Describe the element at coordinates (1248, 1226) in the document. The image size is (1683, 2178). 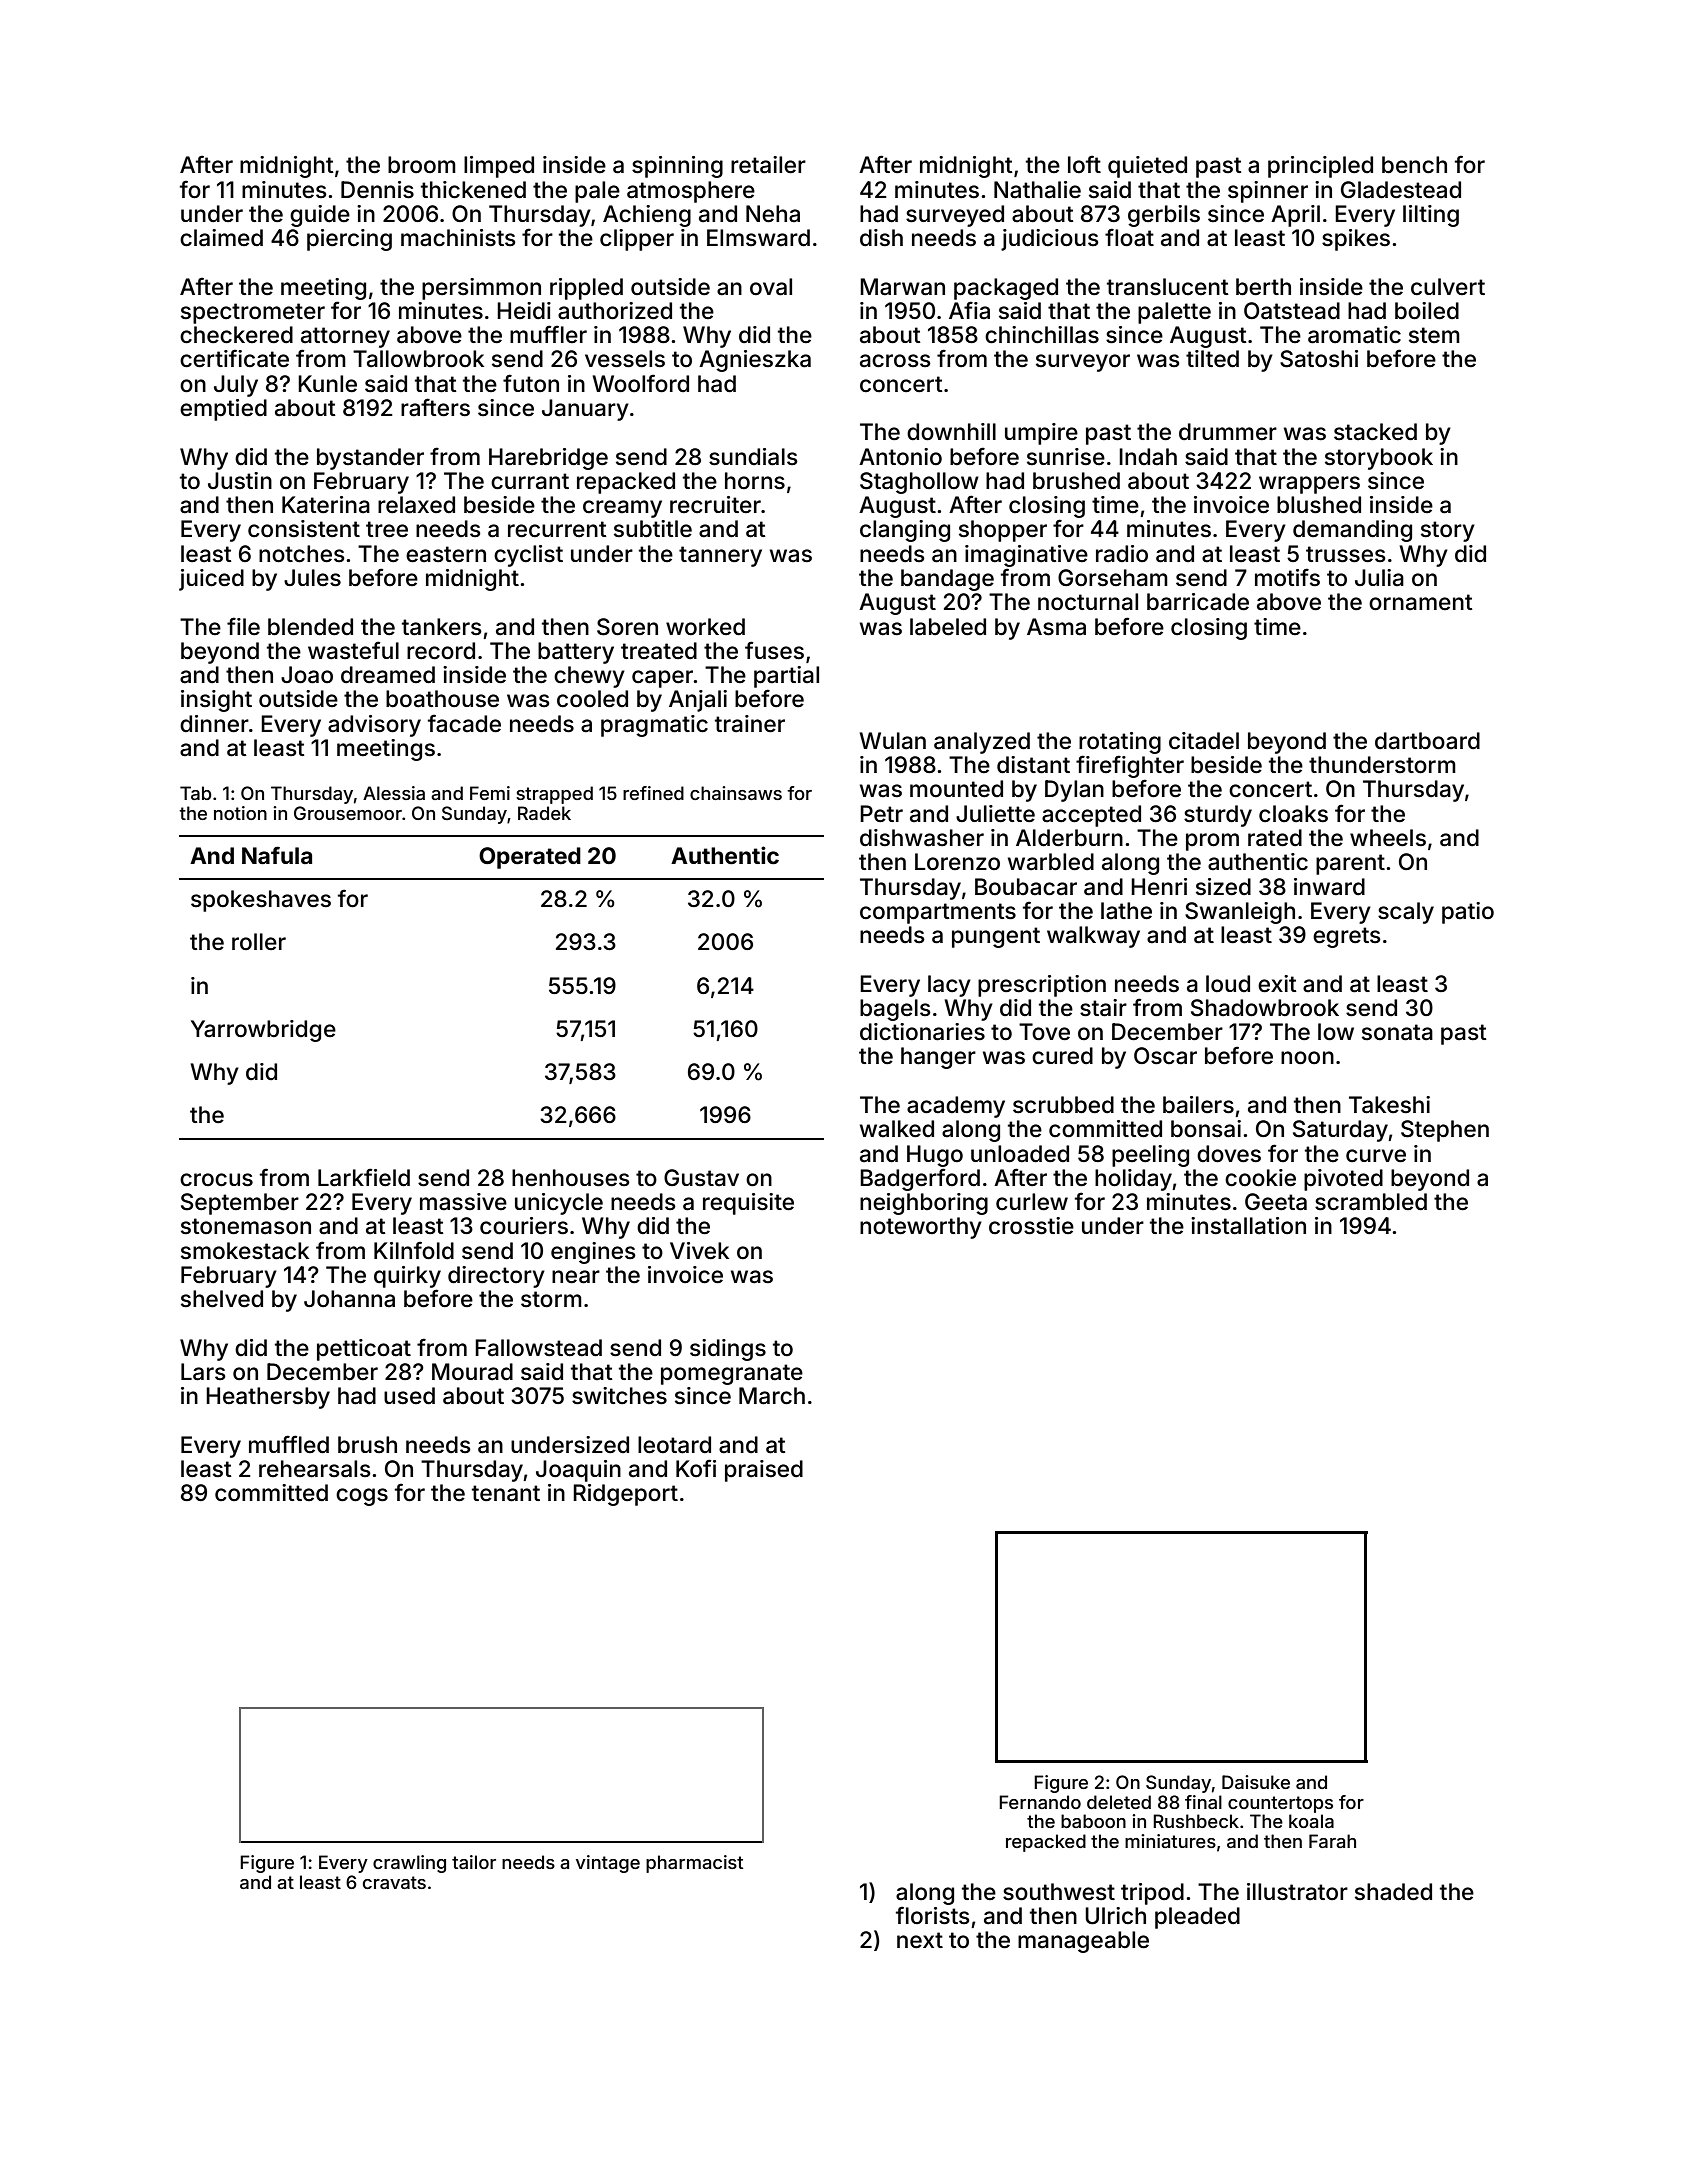
I see `installation` at that location.
